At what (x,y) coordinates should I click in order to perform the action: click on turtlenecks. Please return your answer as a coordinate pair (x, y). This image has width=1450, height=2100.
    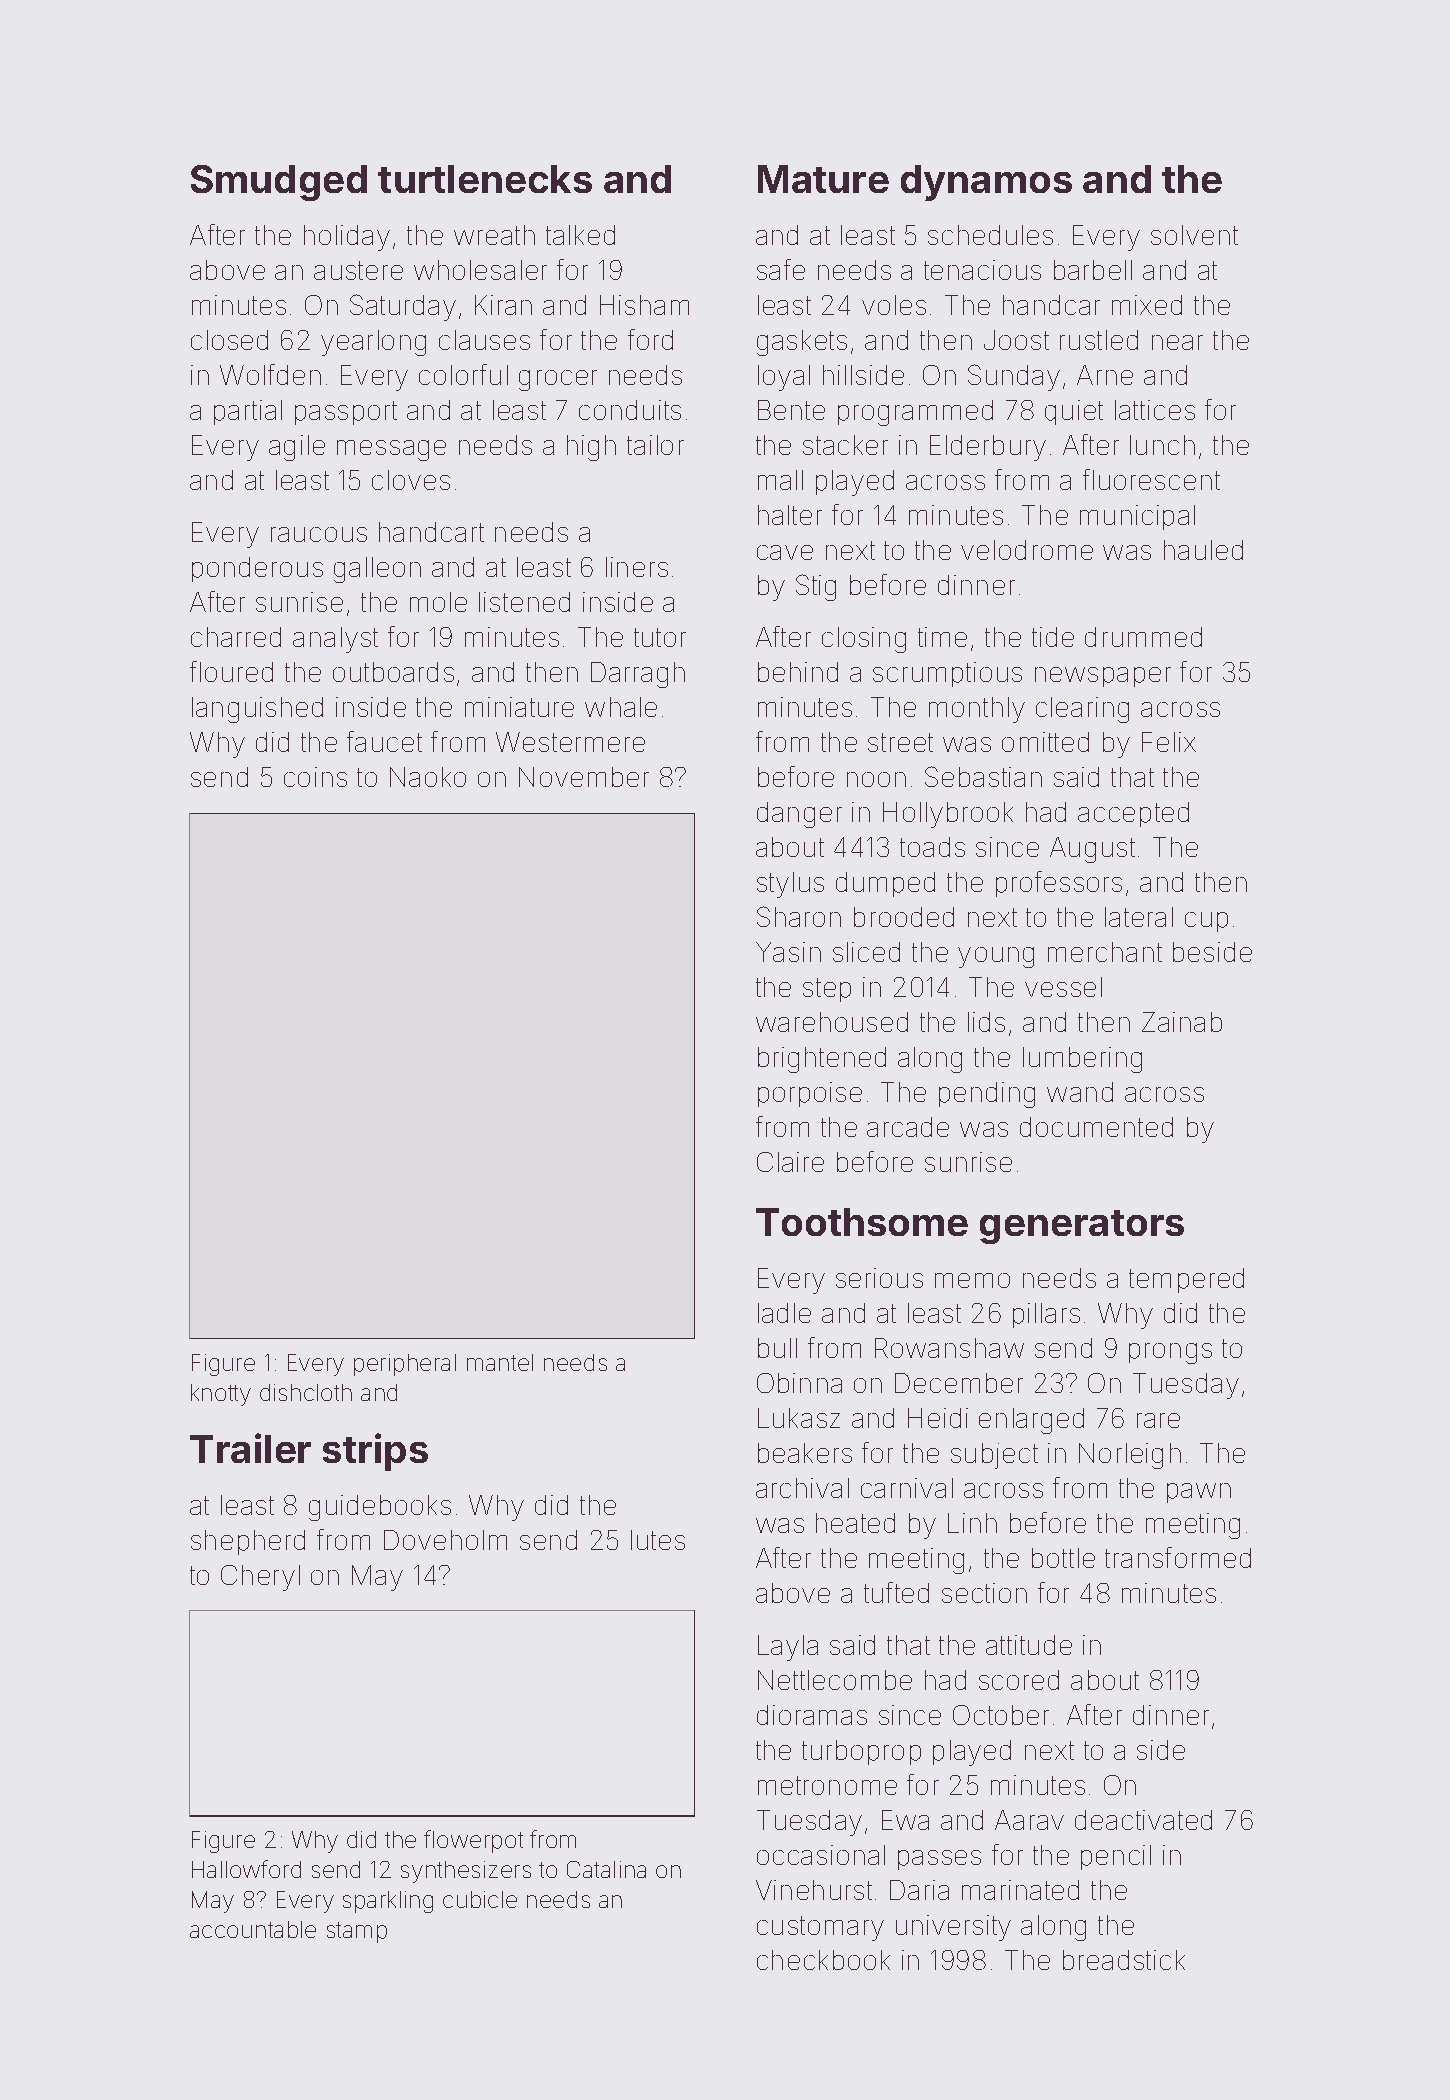
    Looking at the image, I should click on (485, 179).
